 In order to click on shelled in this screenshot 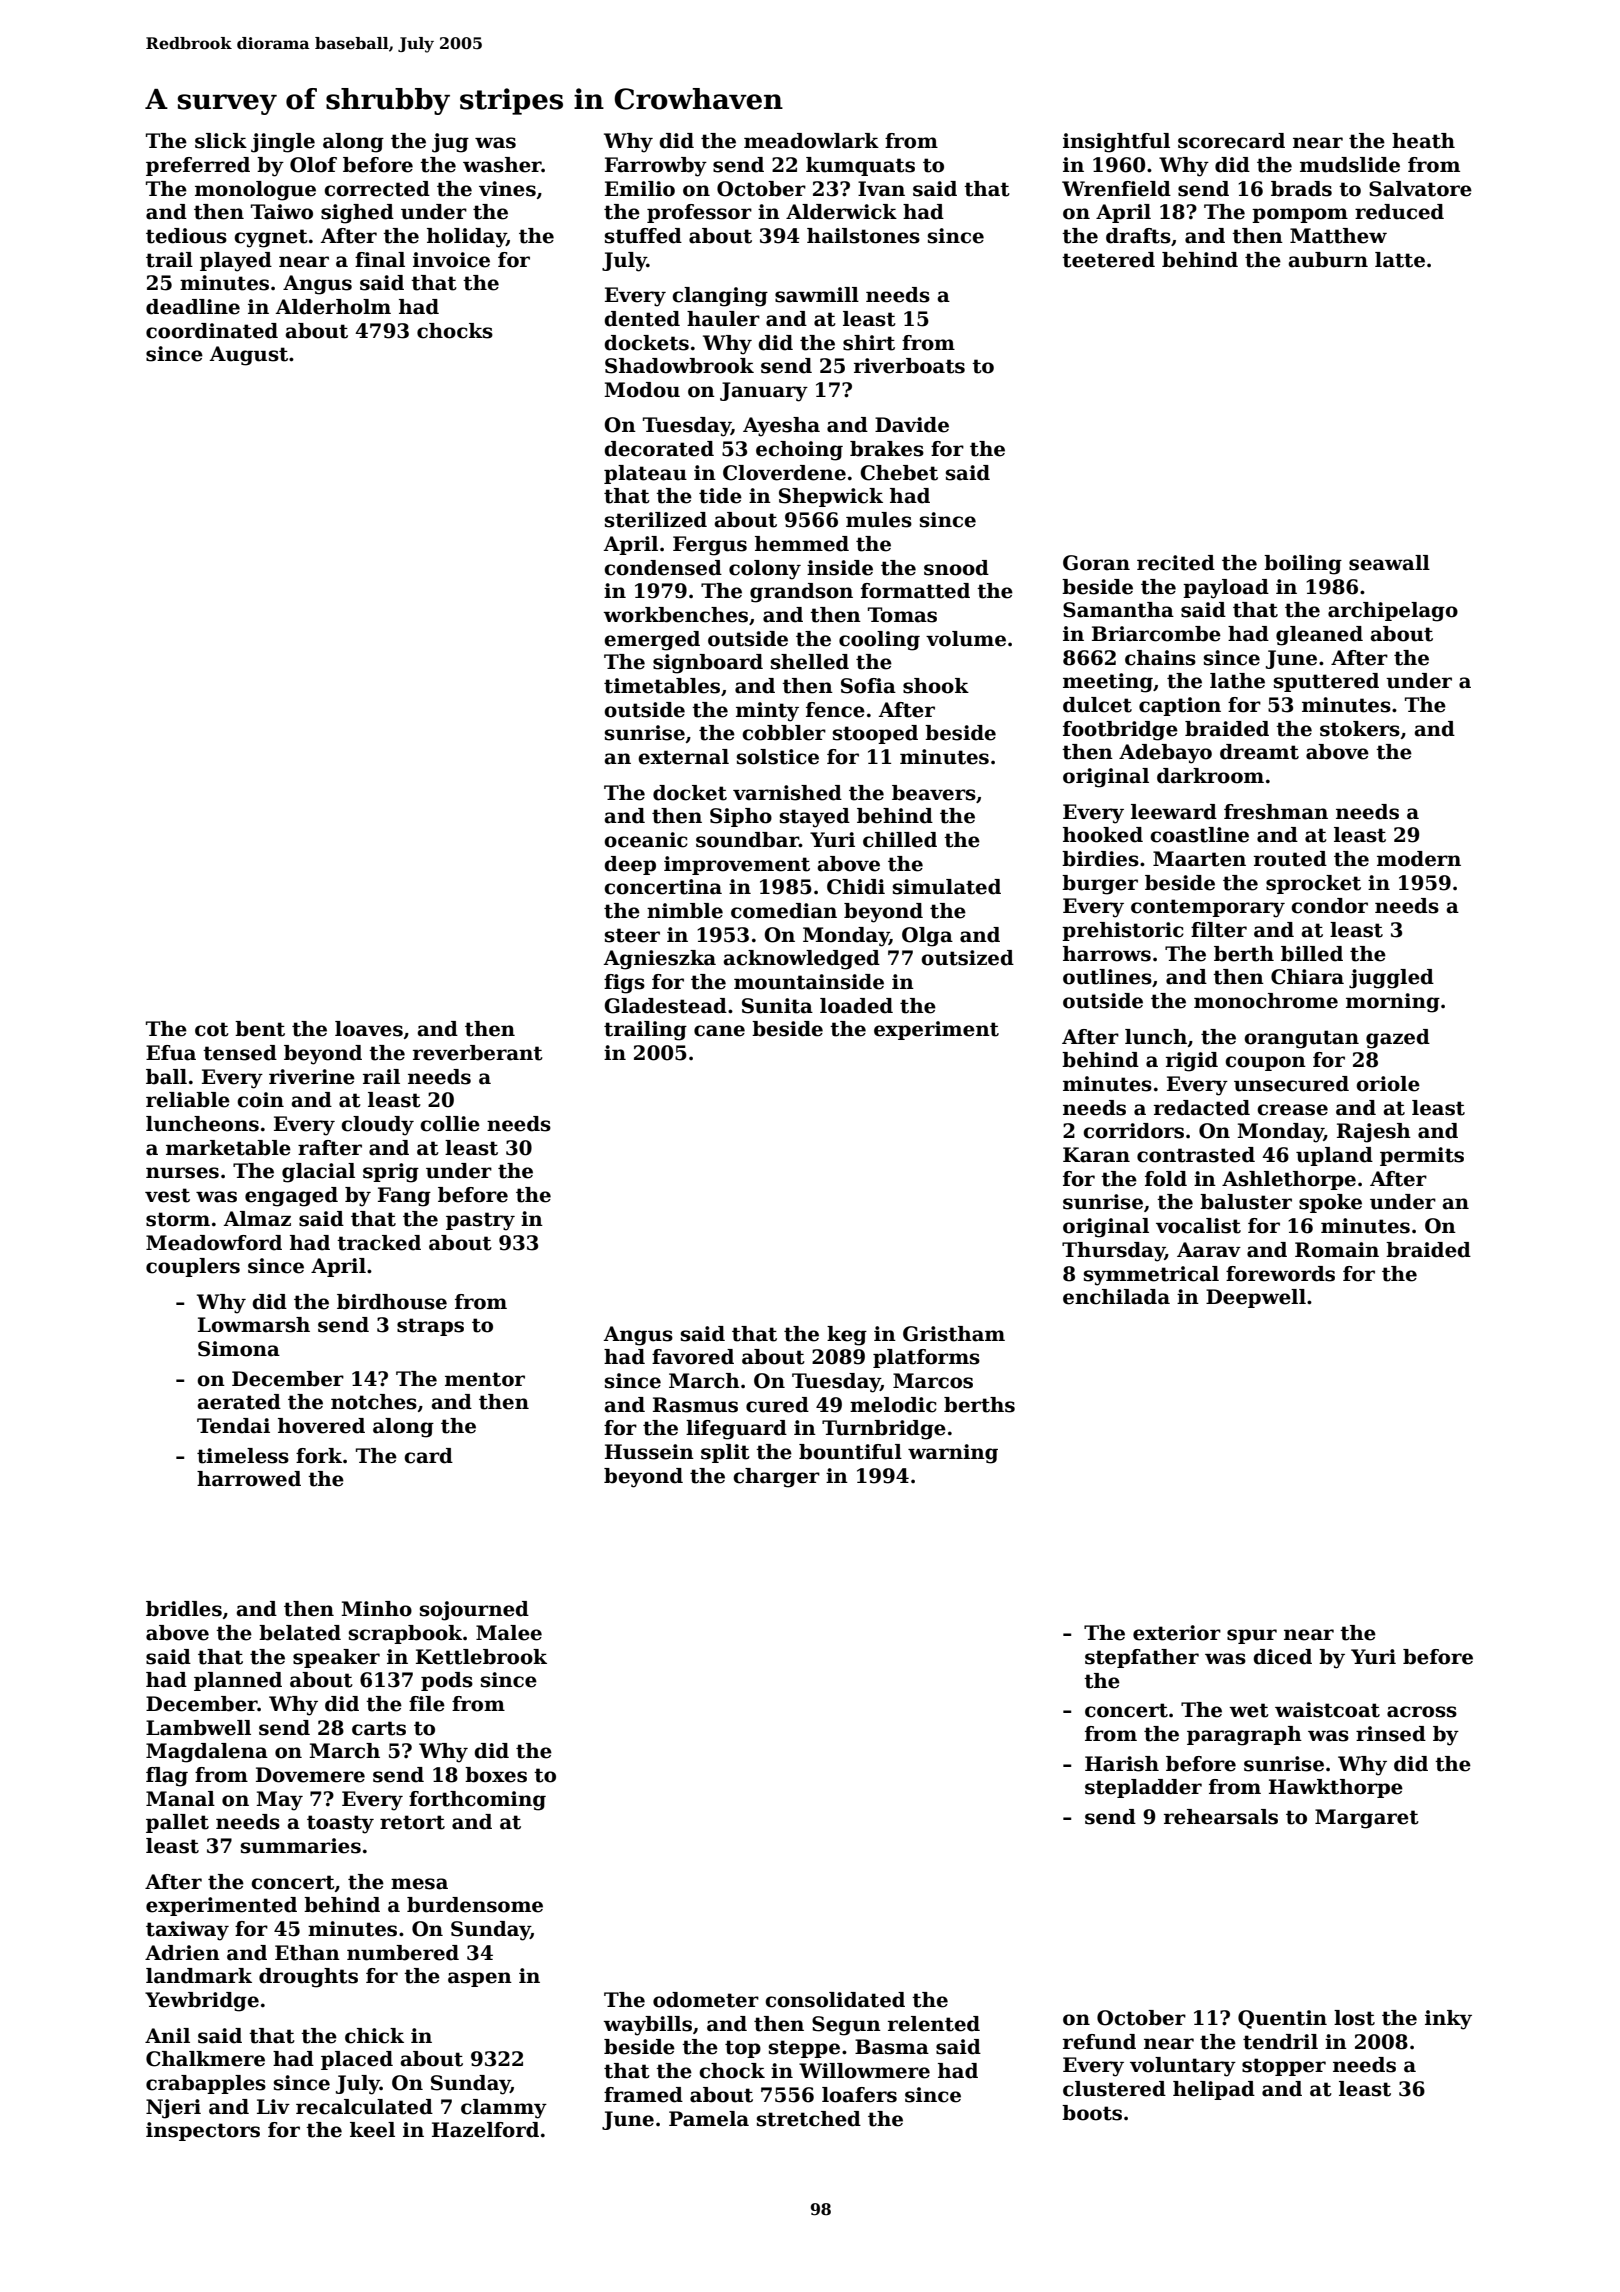, I will do `click(810, 662)`.
